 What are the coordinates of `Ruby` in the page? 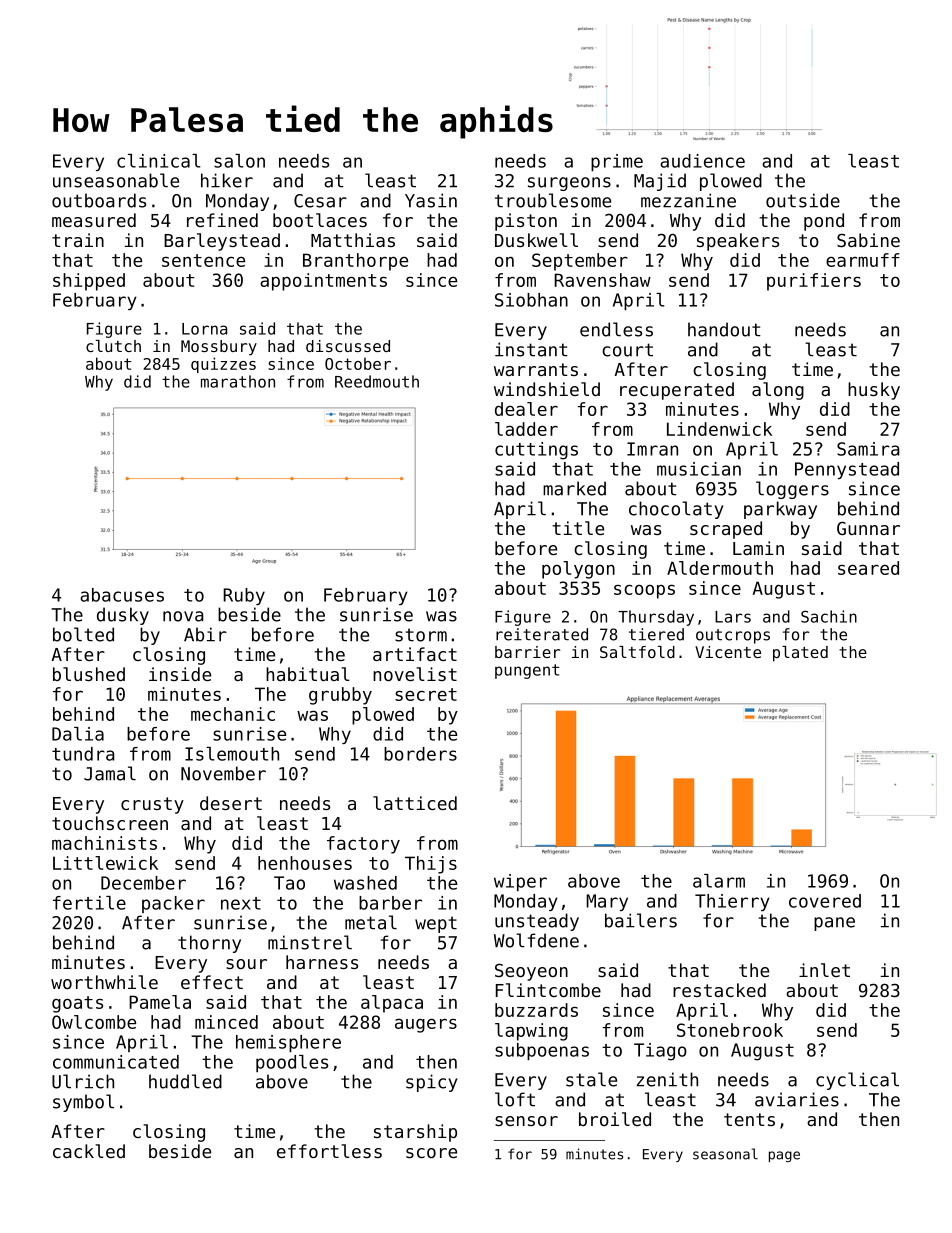 It's located at (244, 596).
